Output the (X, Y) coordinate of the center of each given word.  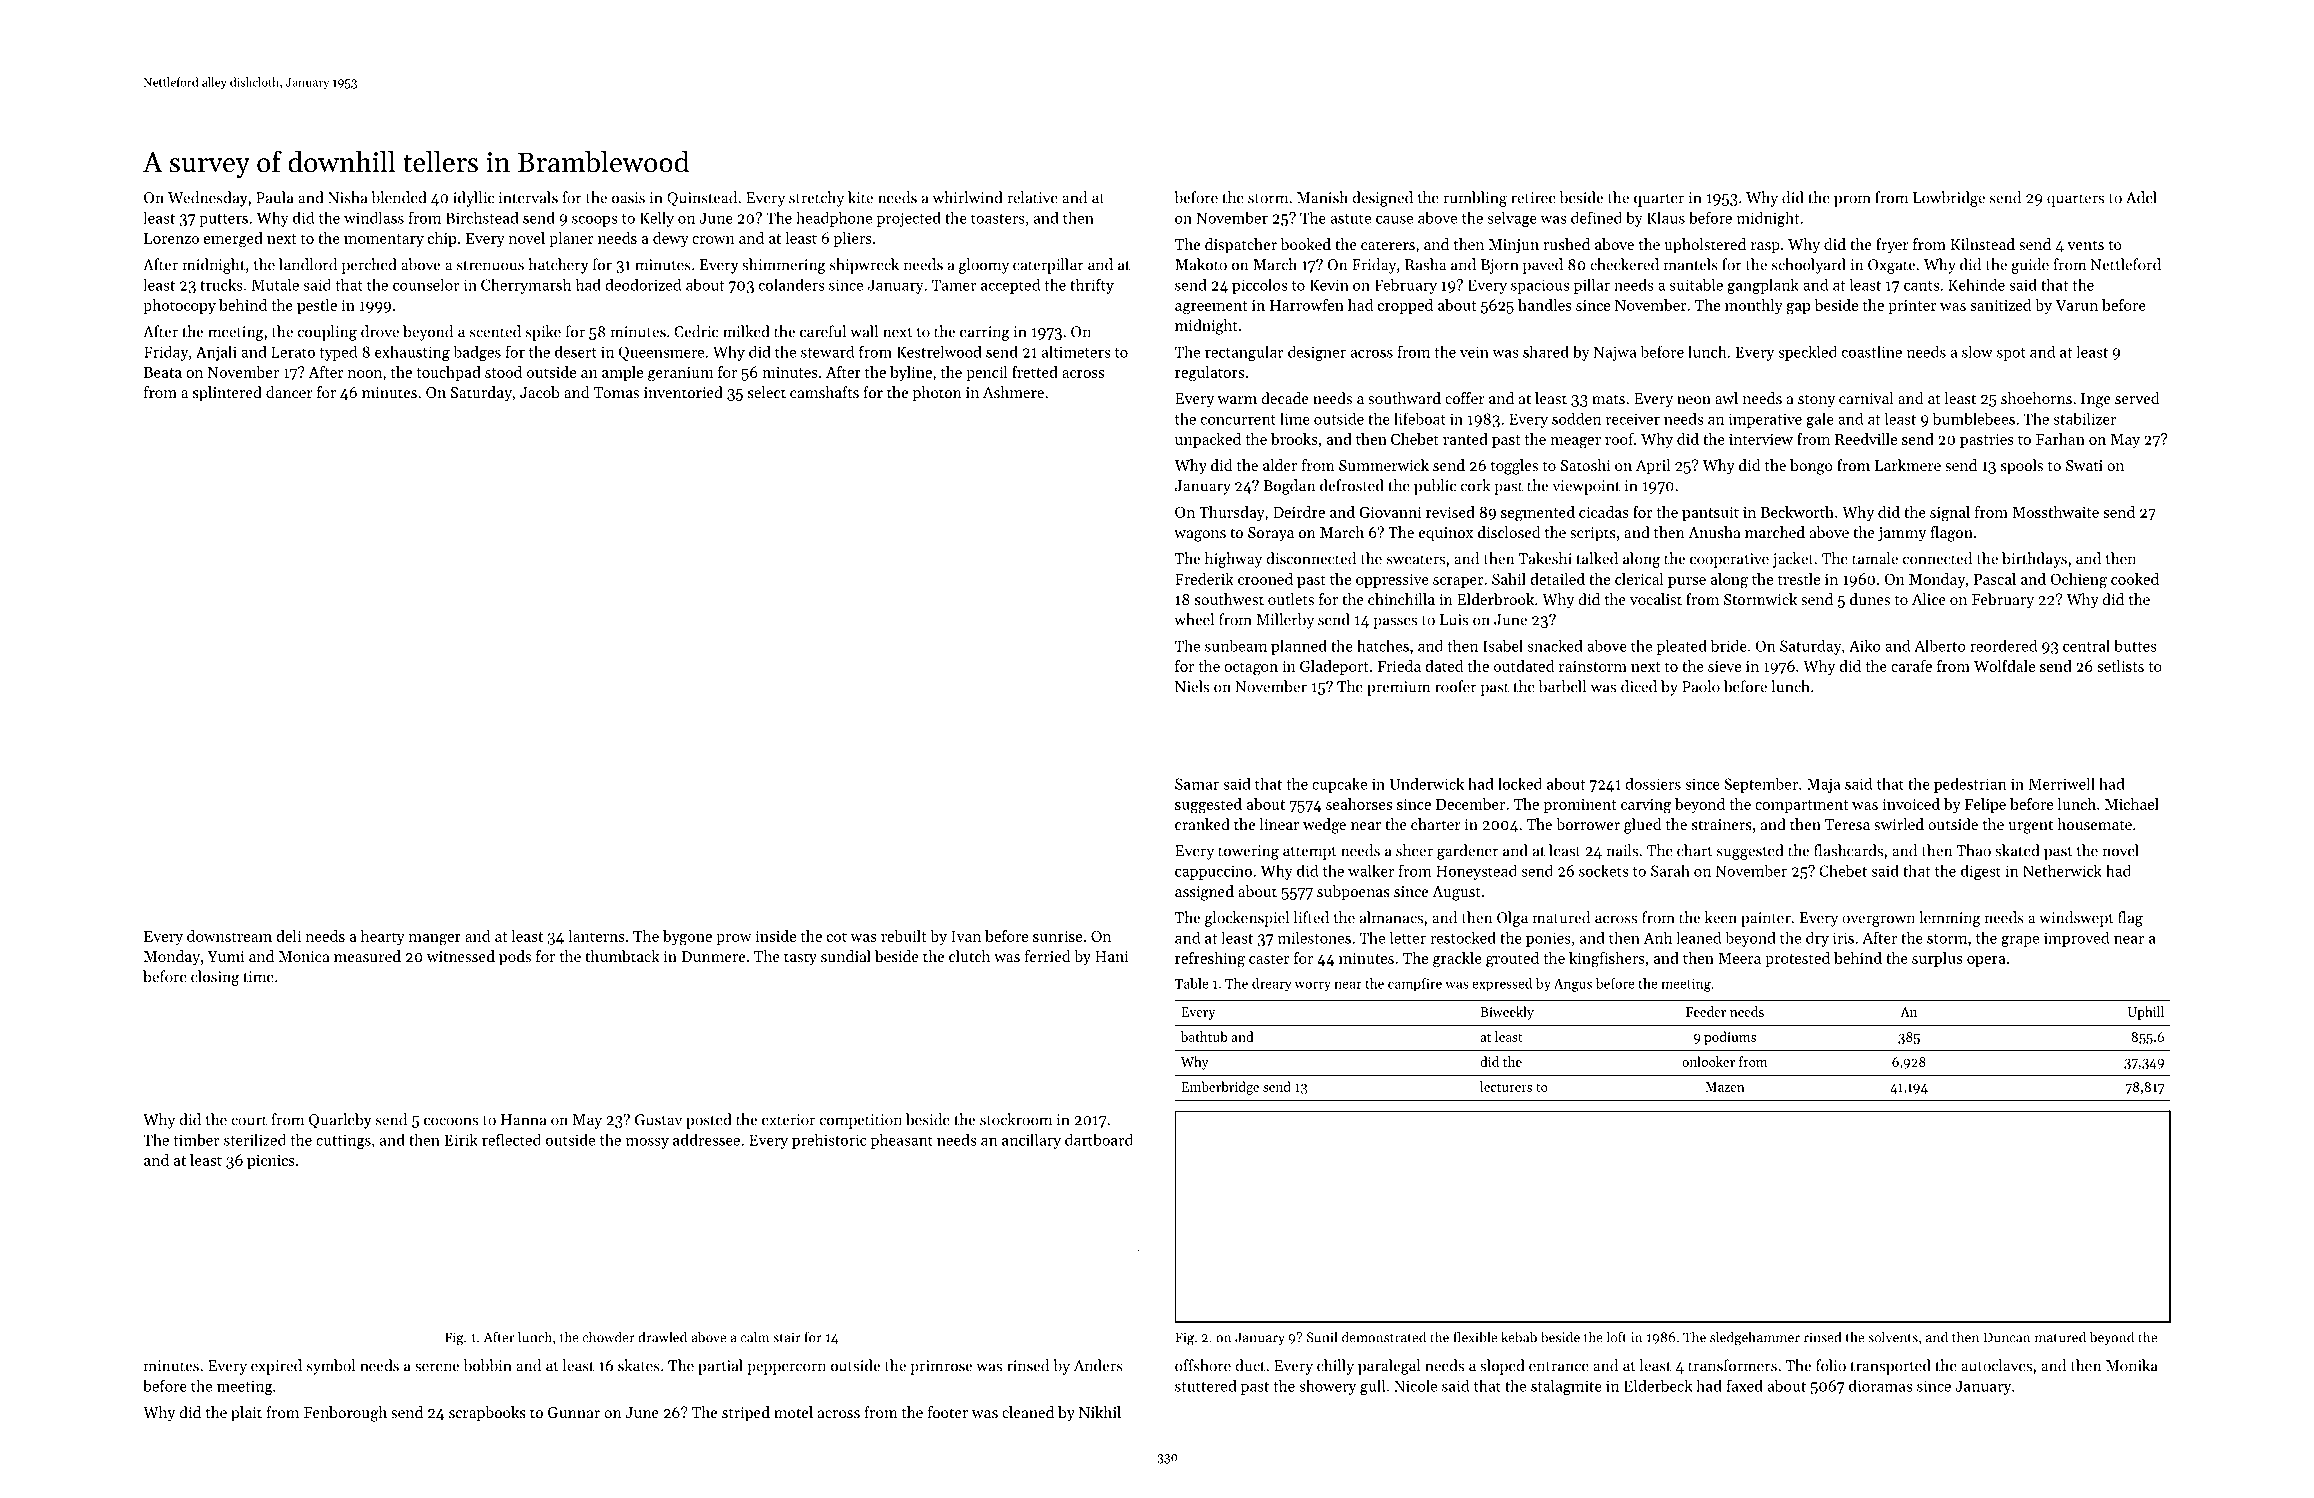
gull (1372, 1387)
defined (1596, 218)
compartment (1801, 806)
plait (246, 1414)
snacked (1555, 646)
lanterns (596, 936)
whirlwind (967, 197)
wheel (1194, 619)
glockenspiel (1247, 919)
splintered (227, 394)
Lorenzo (171, 238)
